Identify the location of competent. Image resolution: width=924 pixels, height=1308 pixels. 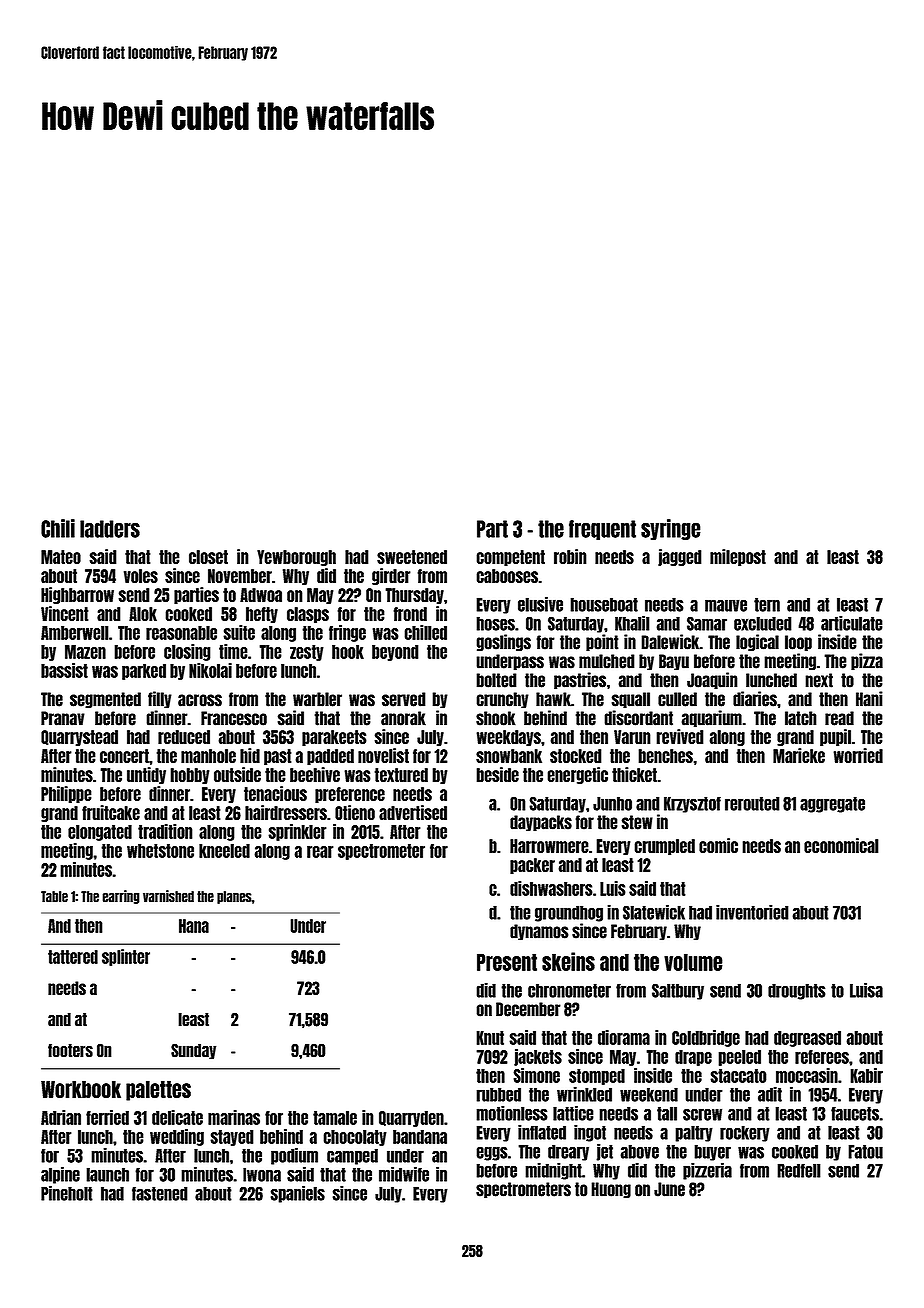
(510, 558).
